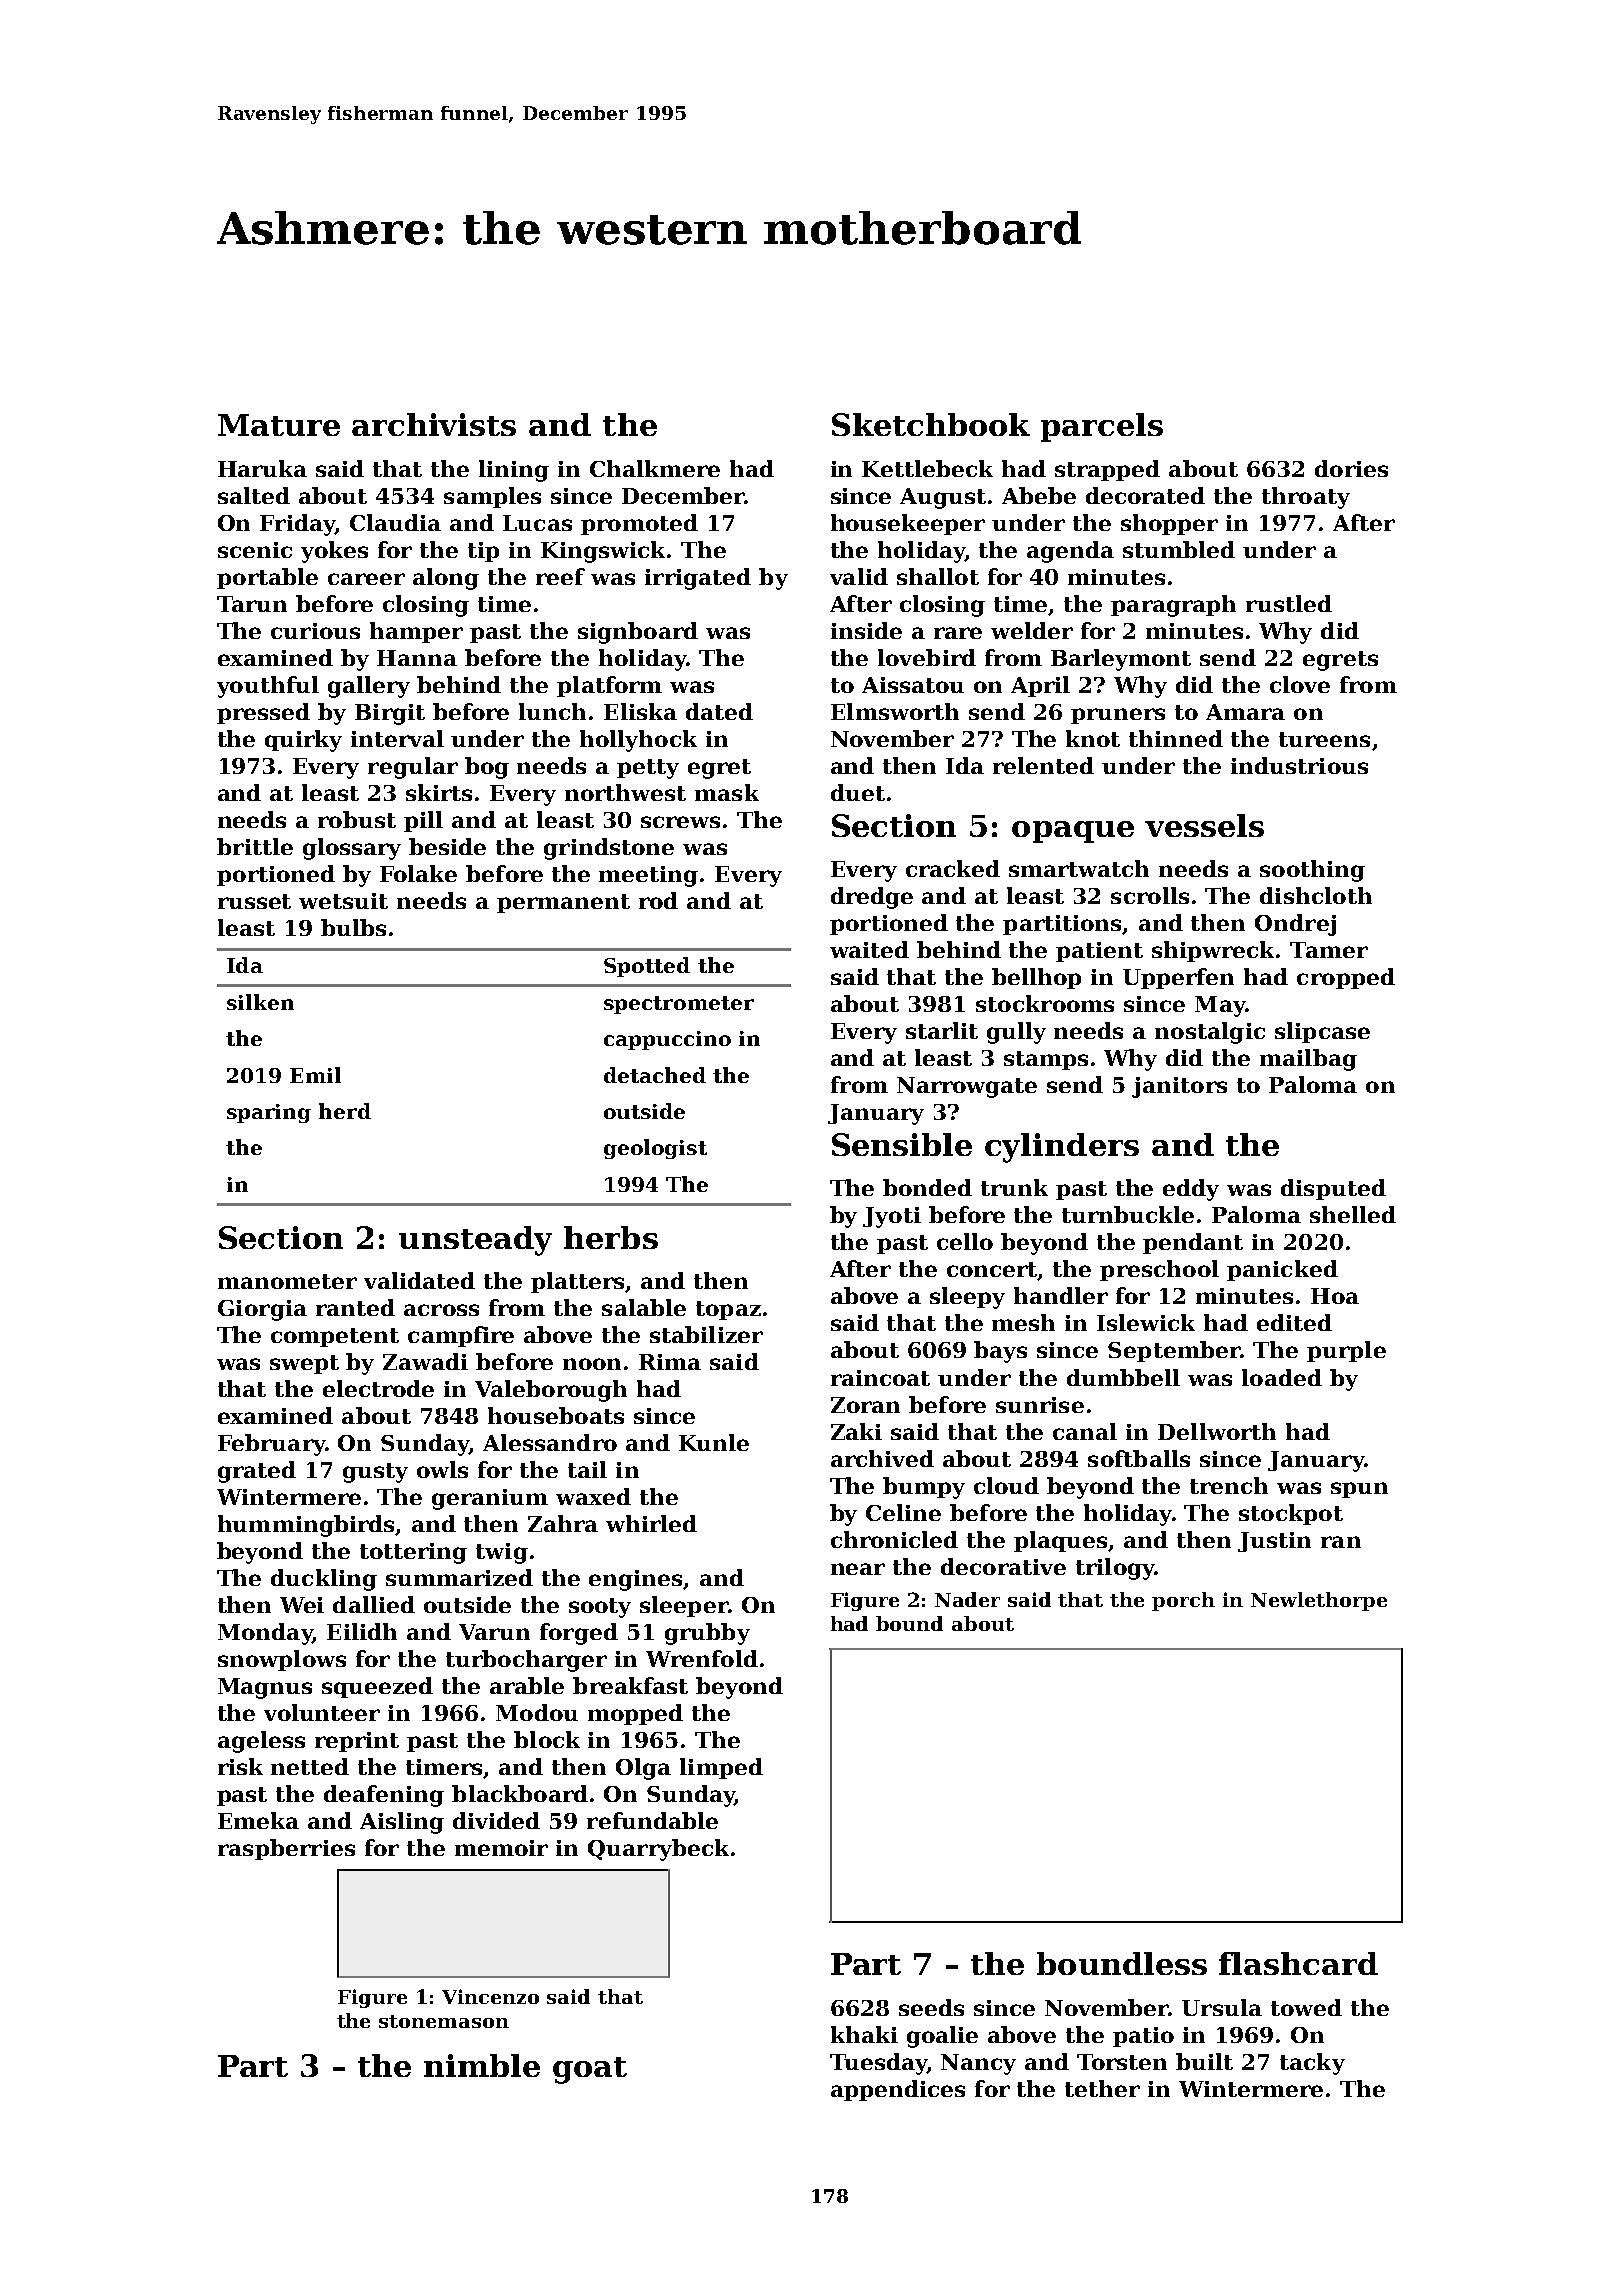  Describe the element at coordinates (1217, 1431) in the screenshot. I see `Dellworth` at that location.
